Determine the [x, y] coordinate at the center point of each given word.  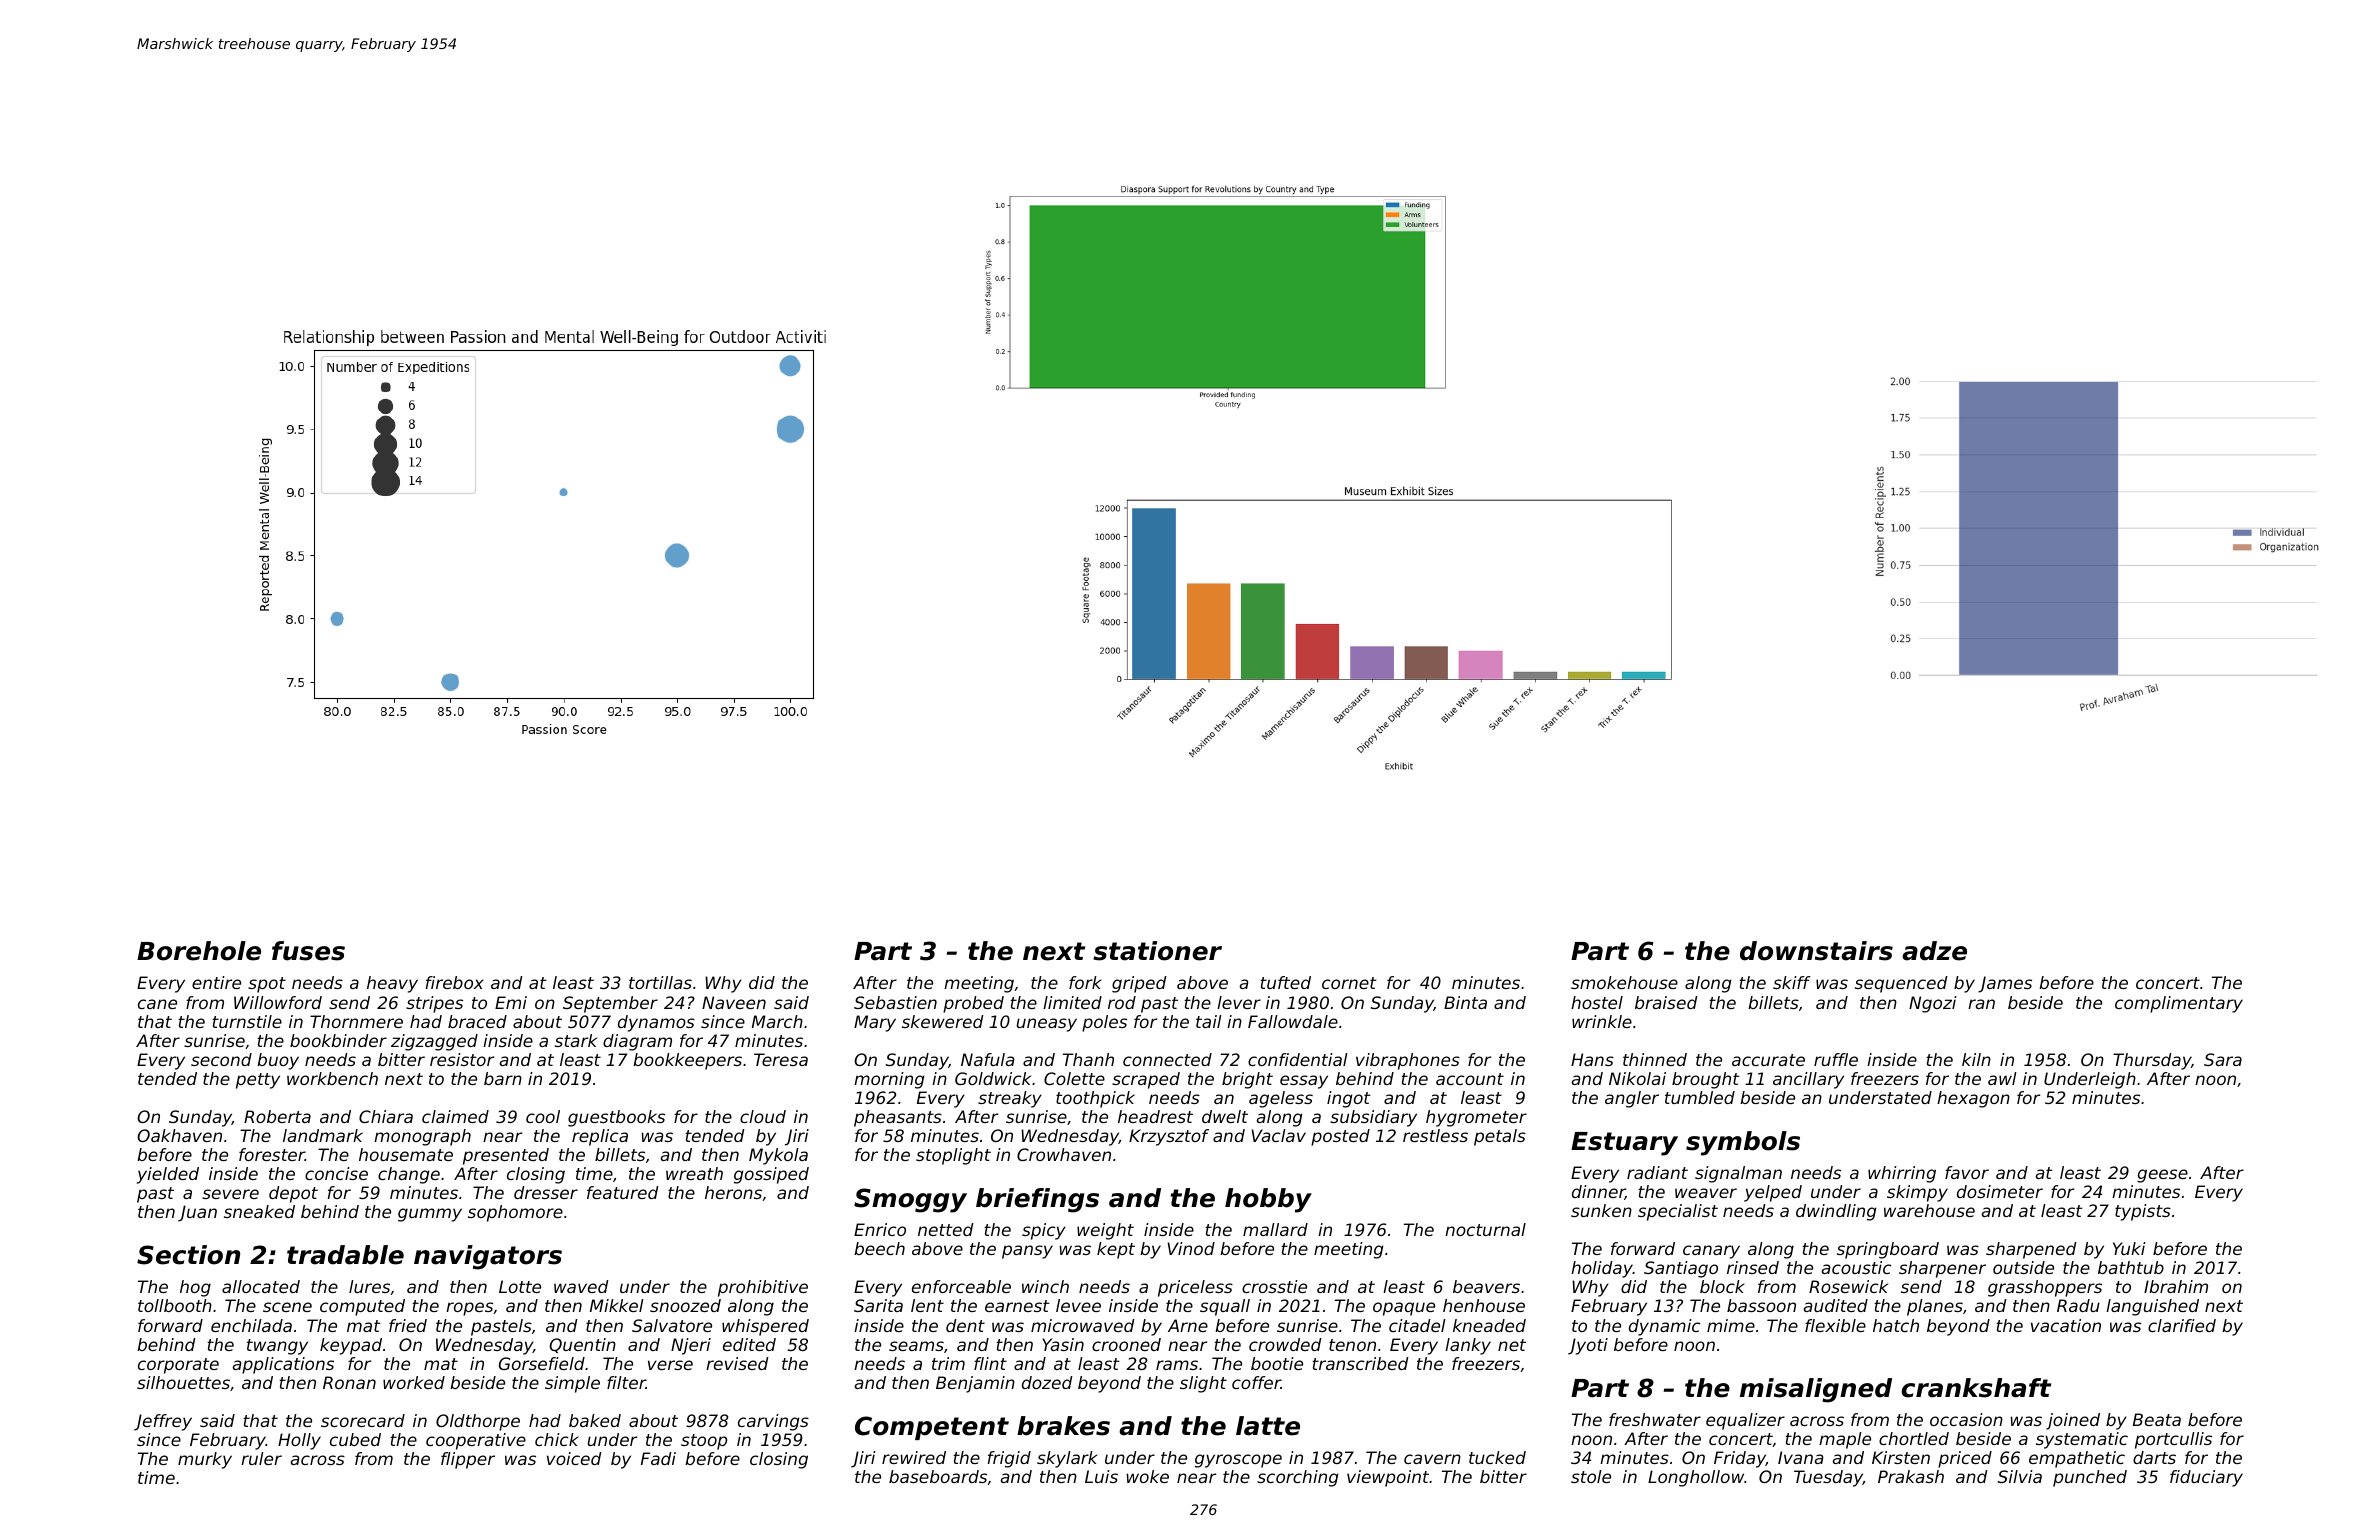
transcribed [1360, 1363]
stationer [1157, 951]
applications [283, 1365]
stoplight [953, 1156]
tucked [1497, 1457]
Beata [2157, 1419]
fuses [308, 951]
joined [2073, 1421]
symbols [1743, 1143]
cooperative [476, 1441]
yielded [168, 1175]
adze [1934, 951]
